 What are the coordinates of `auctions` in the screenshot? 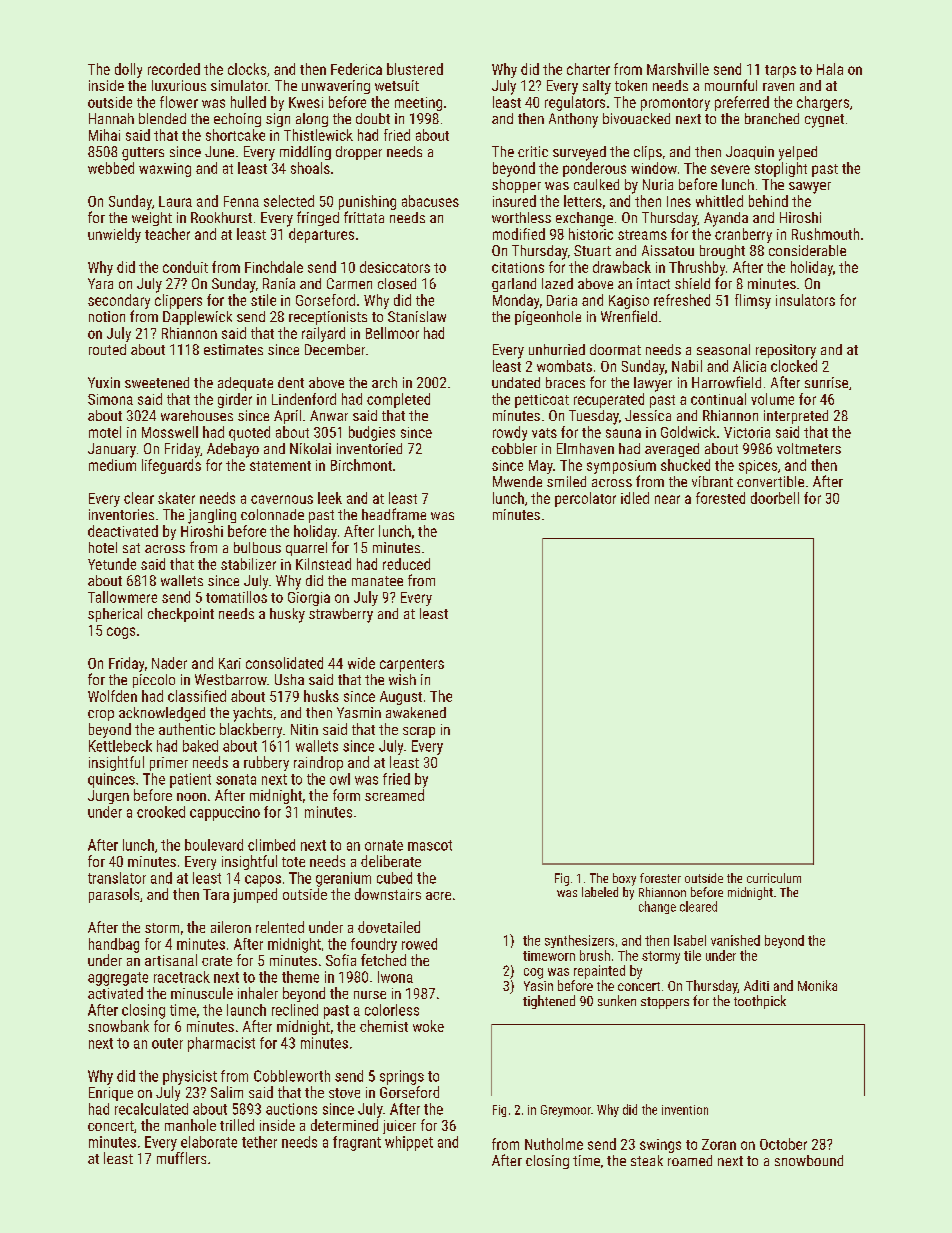 It's located at (291, 1109).
